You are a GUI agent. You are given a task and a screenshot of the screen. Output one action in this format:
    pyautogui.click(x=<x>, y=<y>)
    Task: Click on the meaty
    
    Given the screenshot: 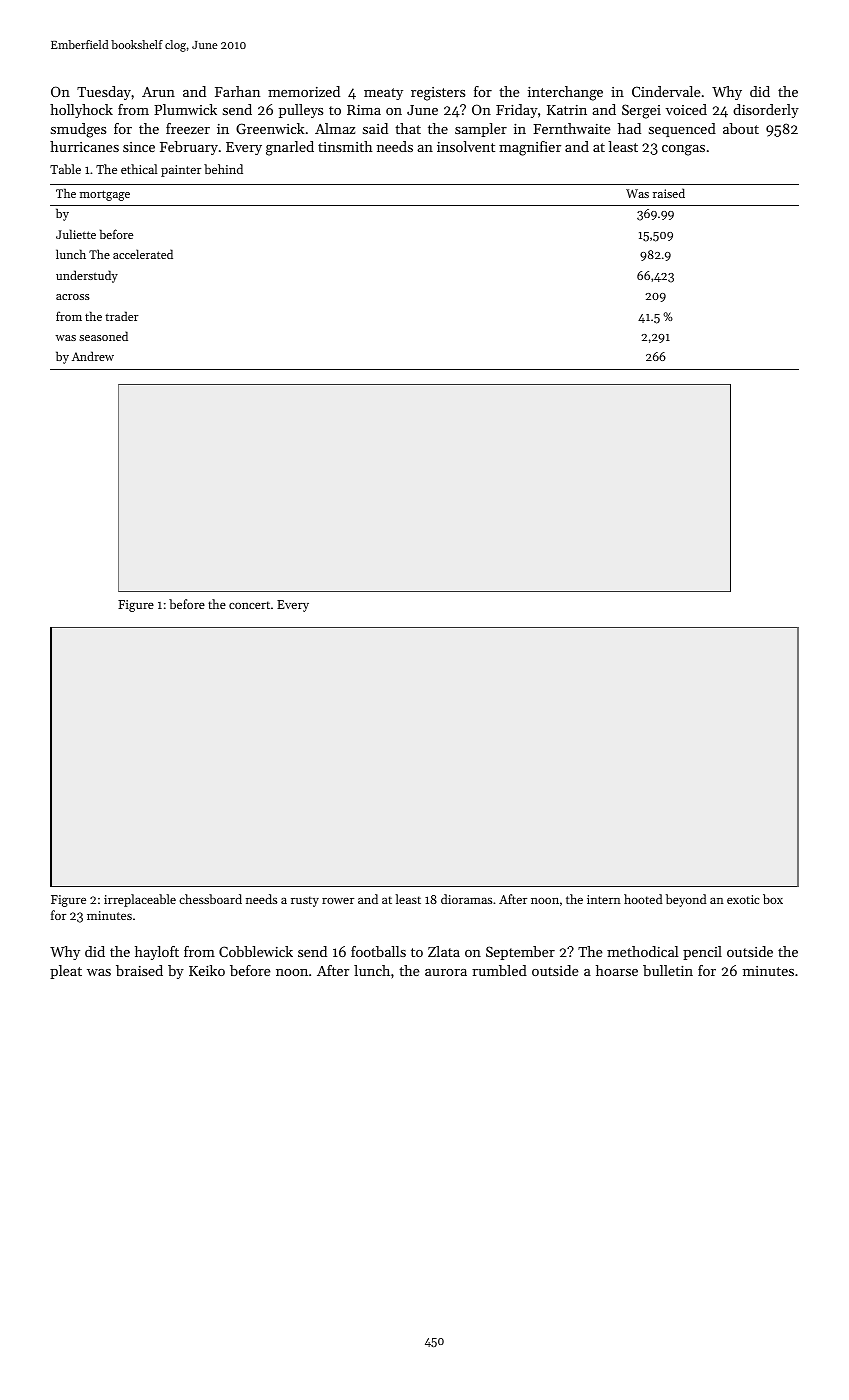 What is the action you would take?
    pyautogui.click(x=383, y=94)
